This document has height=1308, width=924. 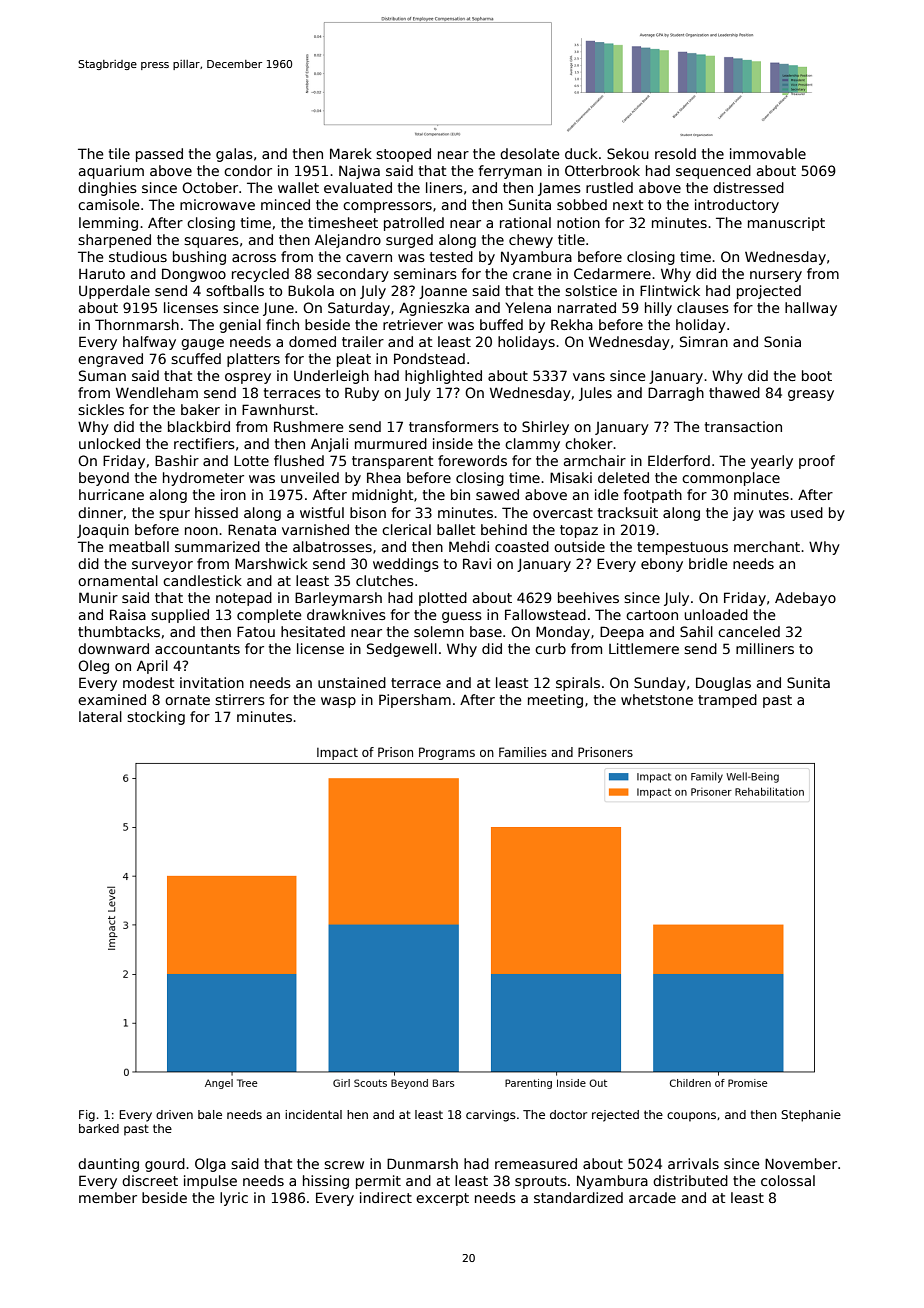 I want to click on incidental, so click(x=313, y=1114).
